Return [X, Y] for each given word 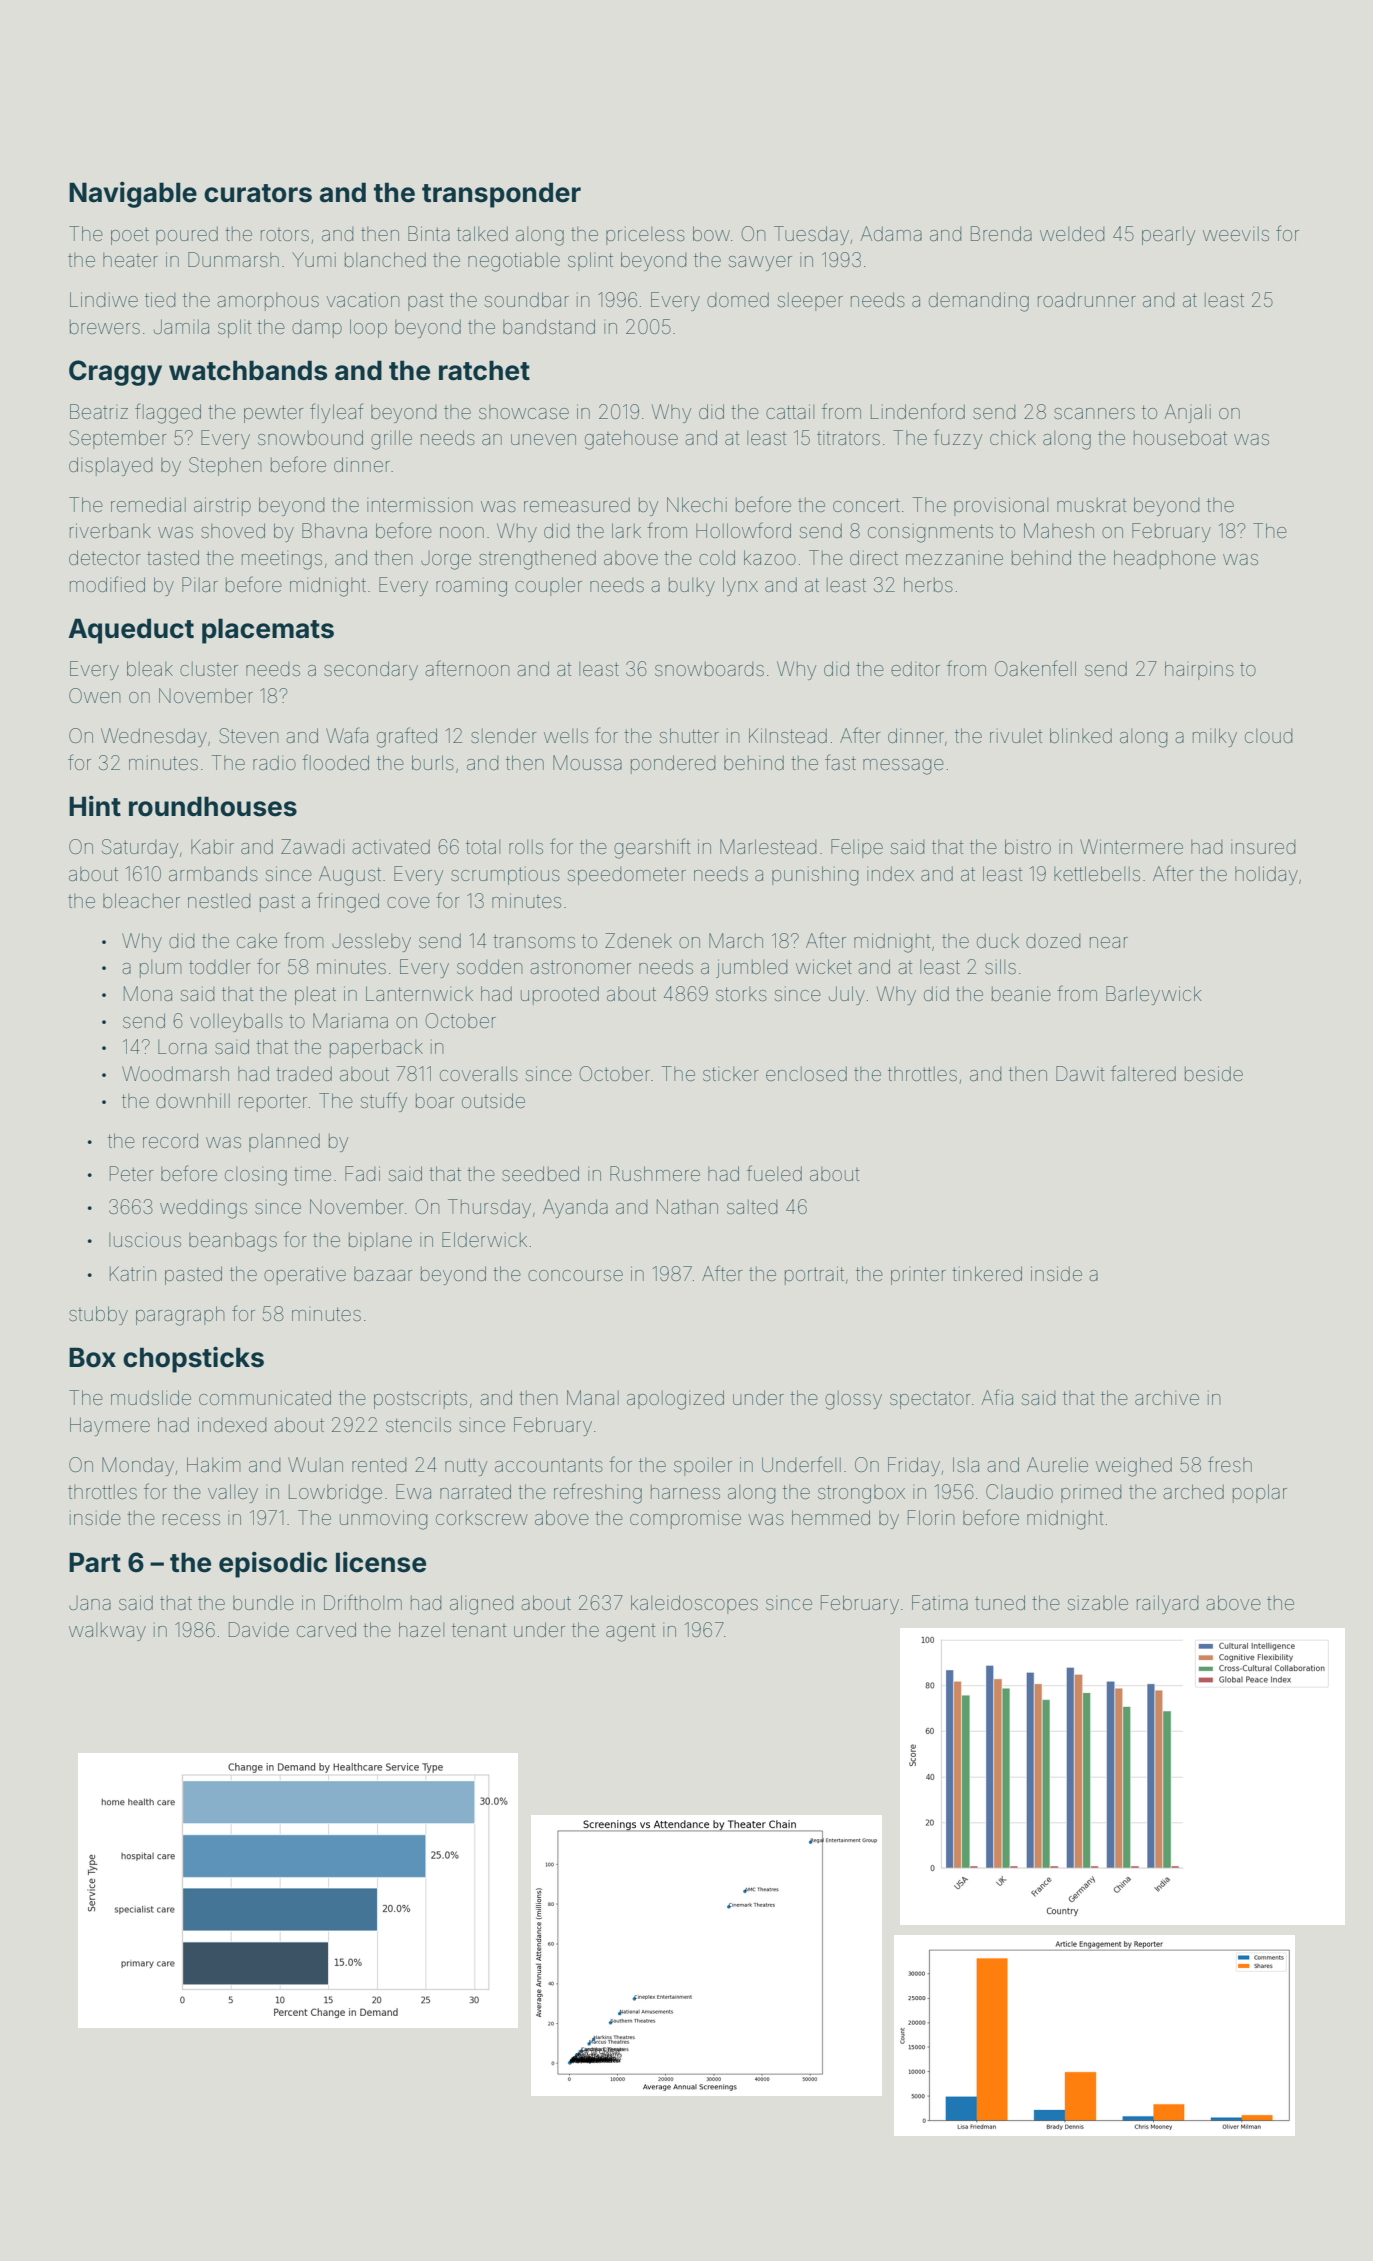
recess [191, 1519]
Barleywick [1153, 995]
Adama [891, 233]
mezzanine [954, 559]
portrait [814, 1275]
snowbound [310, 437]
